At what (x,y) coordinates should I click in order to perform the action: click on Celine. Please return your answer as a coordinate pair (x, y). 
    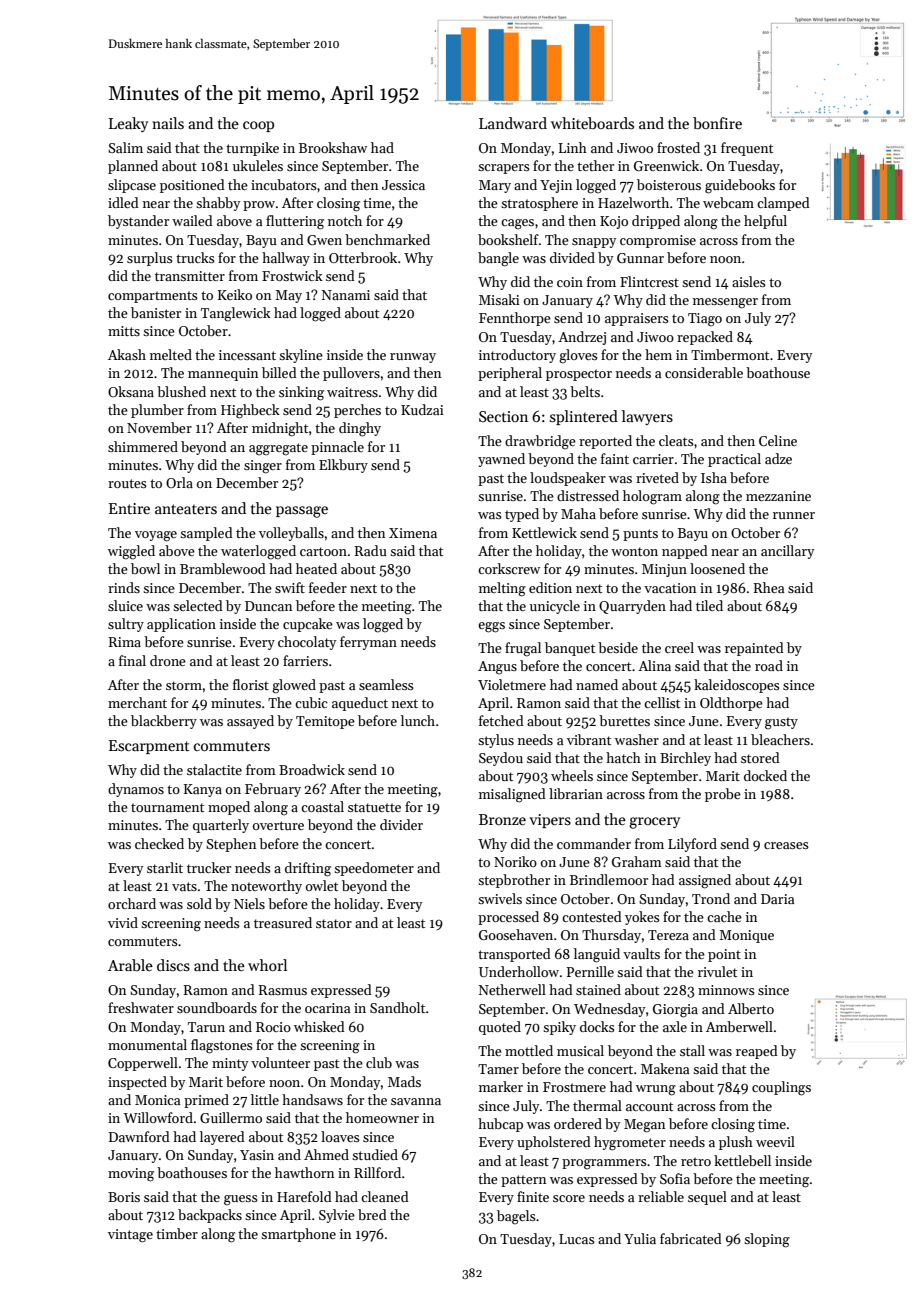
    Looking at the image, I should click on (778, 440).
